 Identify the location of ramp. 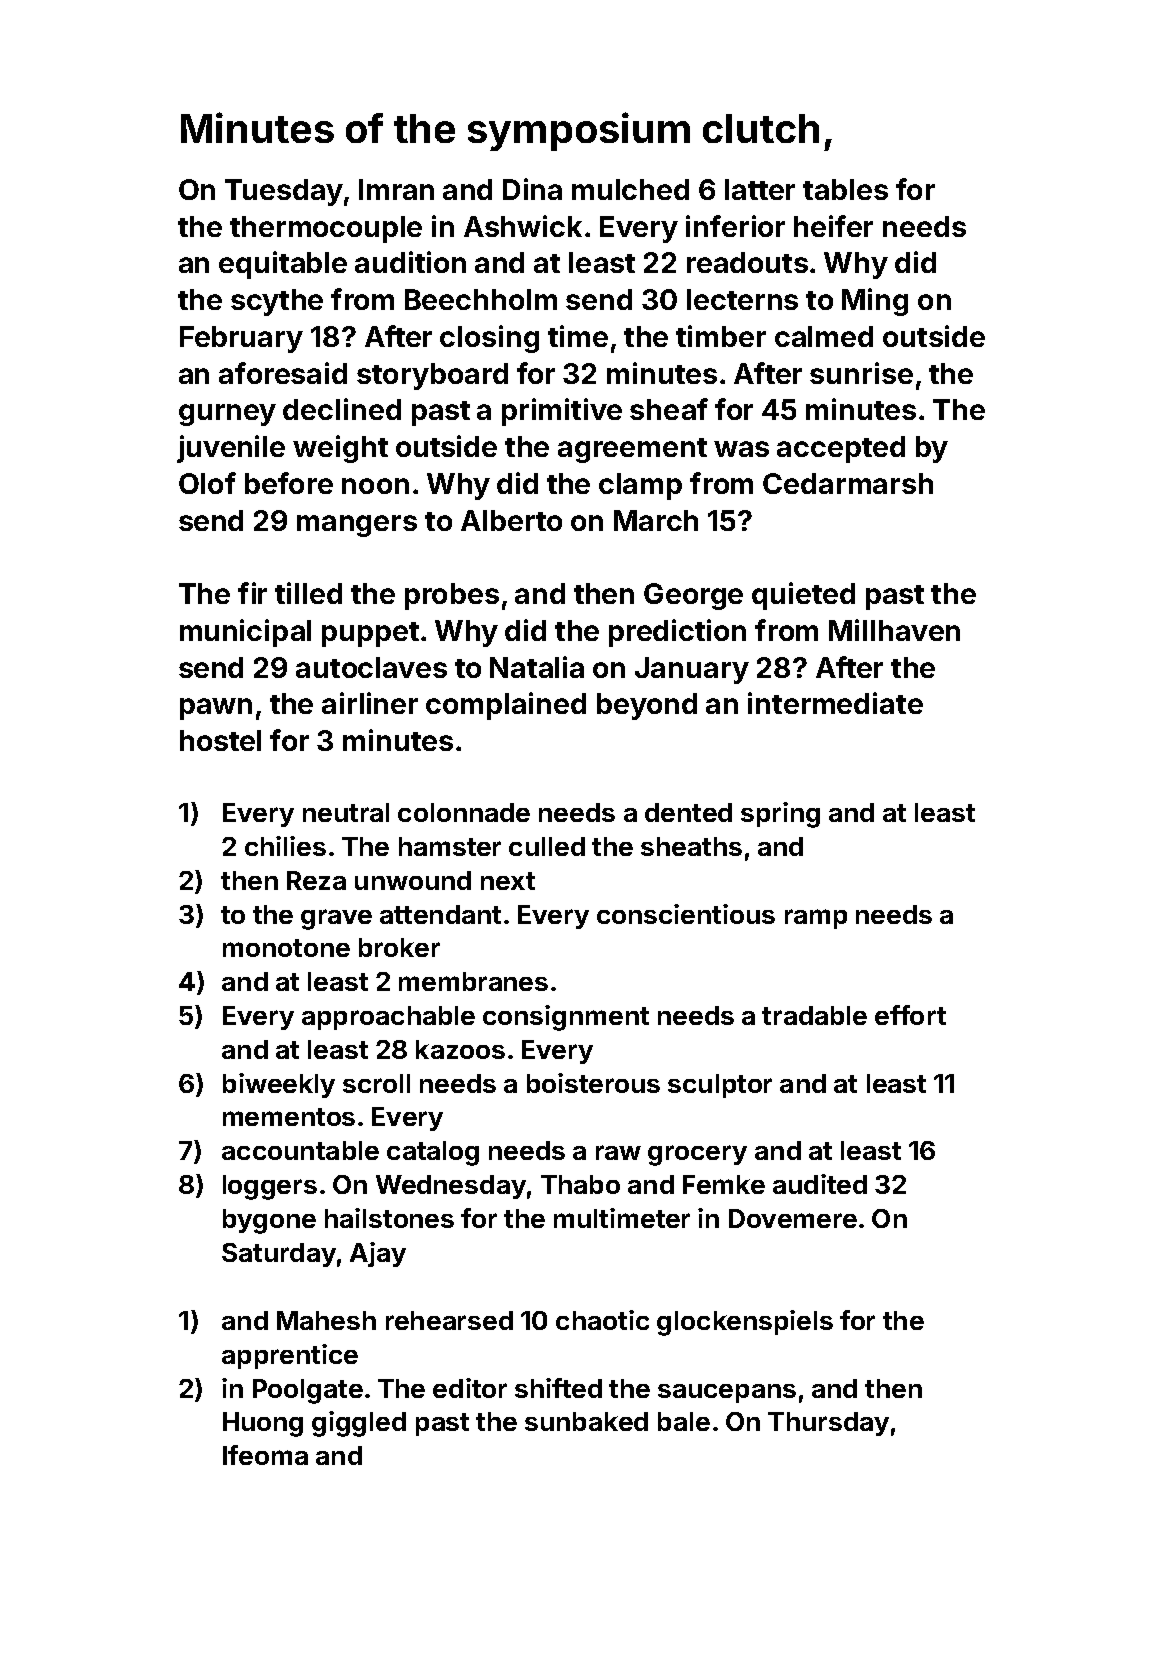
(816, 919).
